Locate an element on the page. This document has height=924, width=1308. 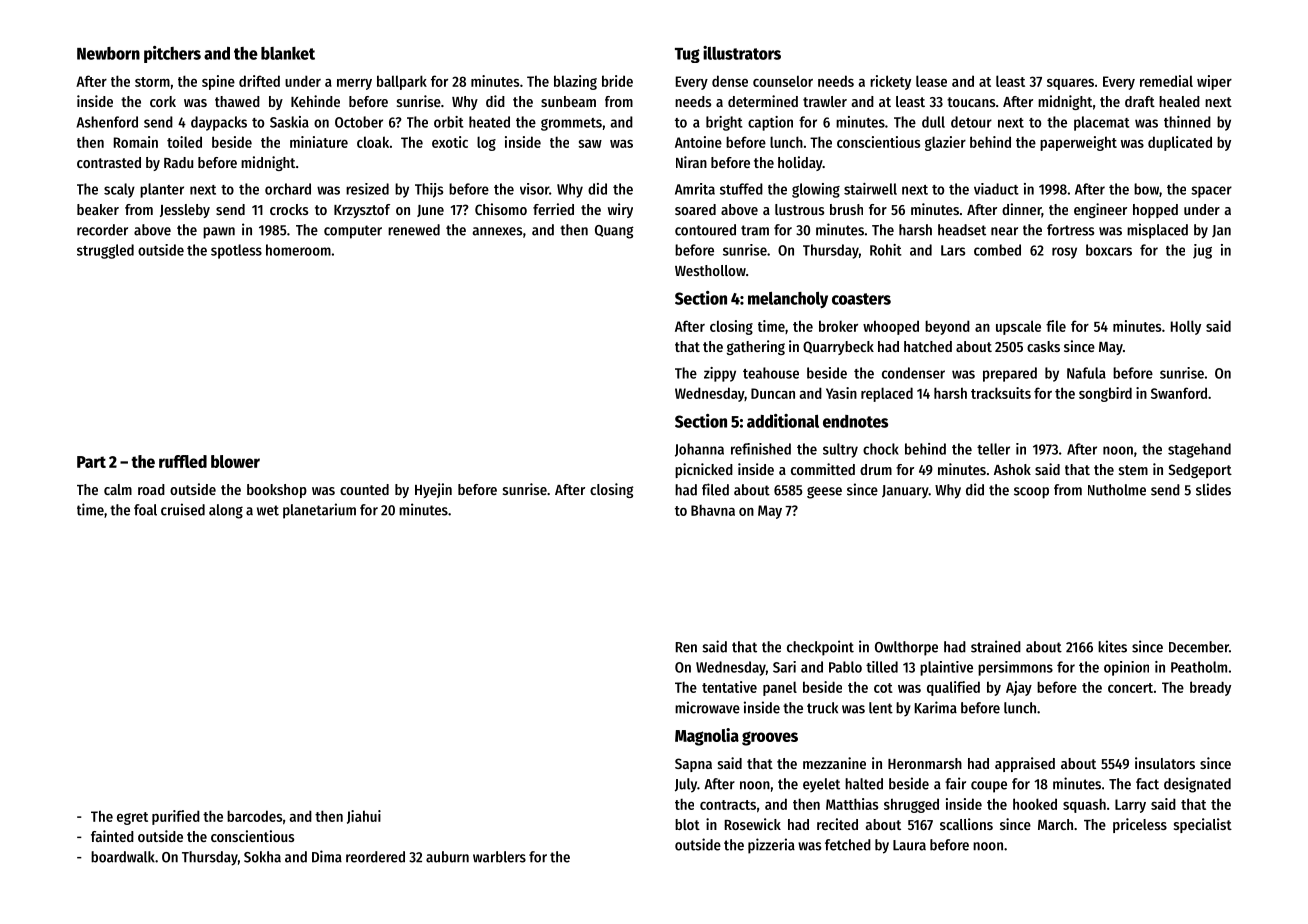
pitchers is located at coordinates (172, 54).
